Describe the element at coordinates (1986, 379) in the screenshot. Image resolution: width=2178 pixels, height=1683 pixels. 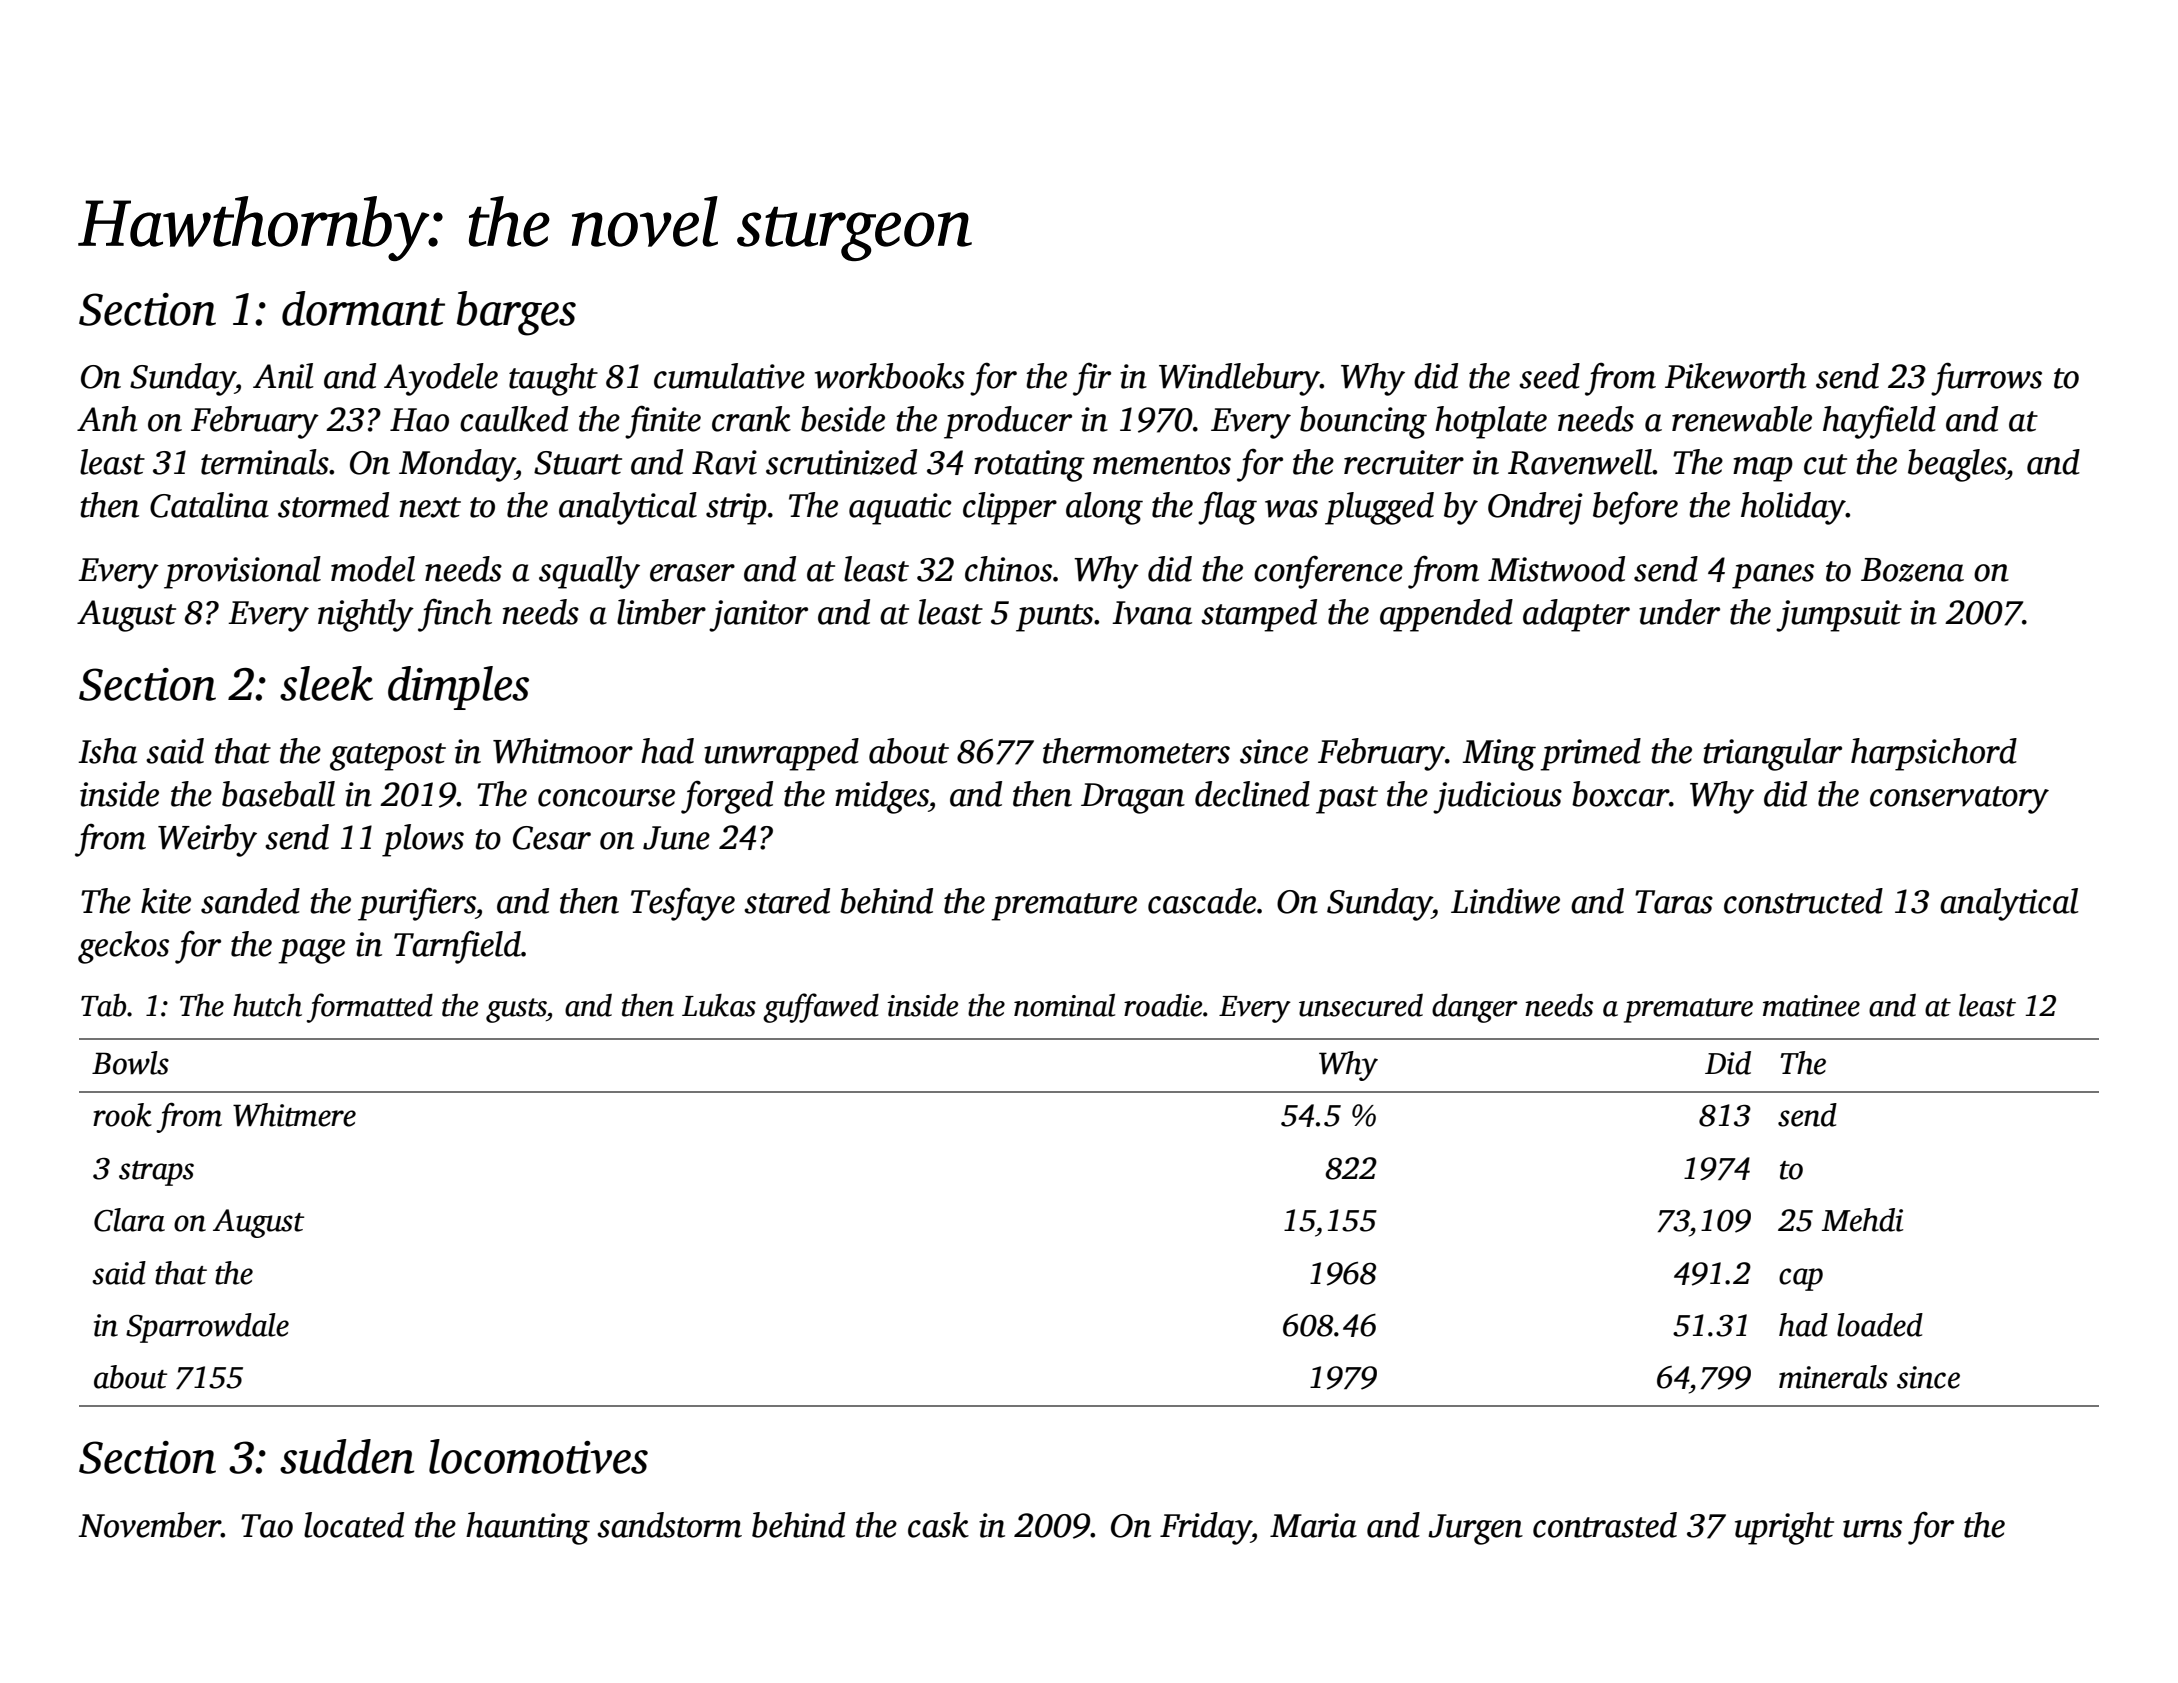
I see `furrows` at that location.
